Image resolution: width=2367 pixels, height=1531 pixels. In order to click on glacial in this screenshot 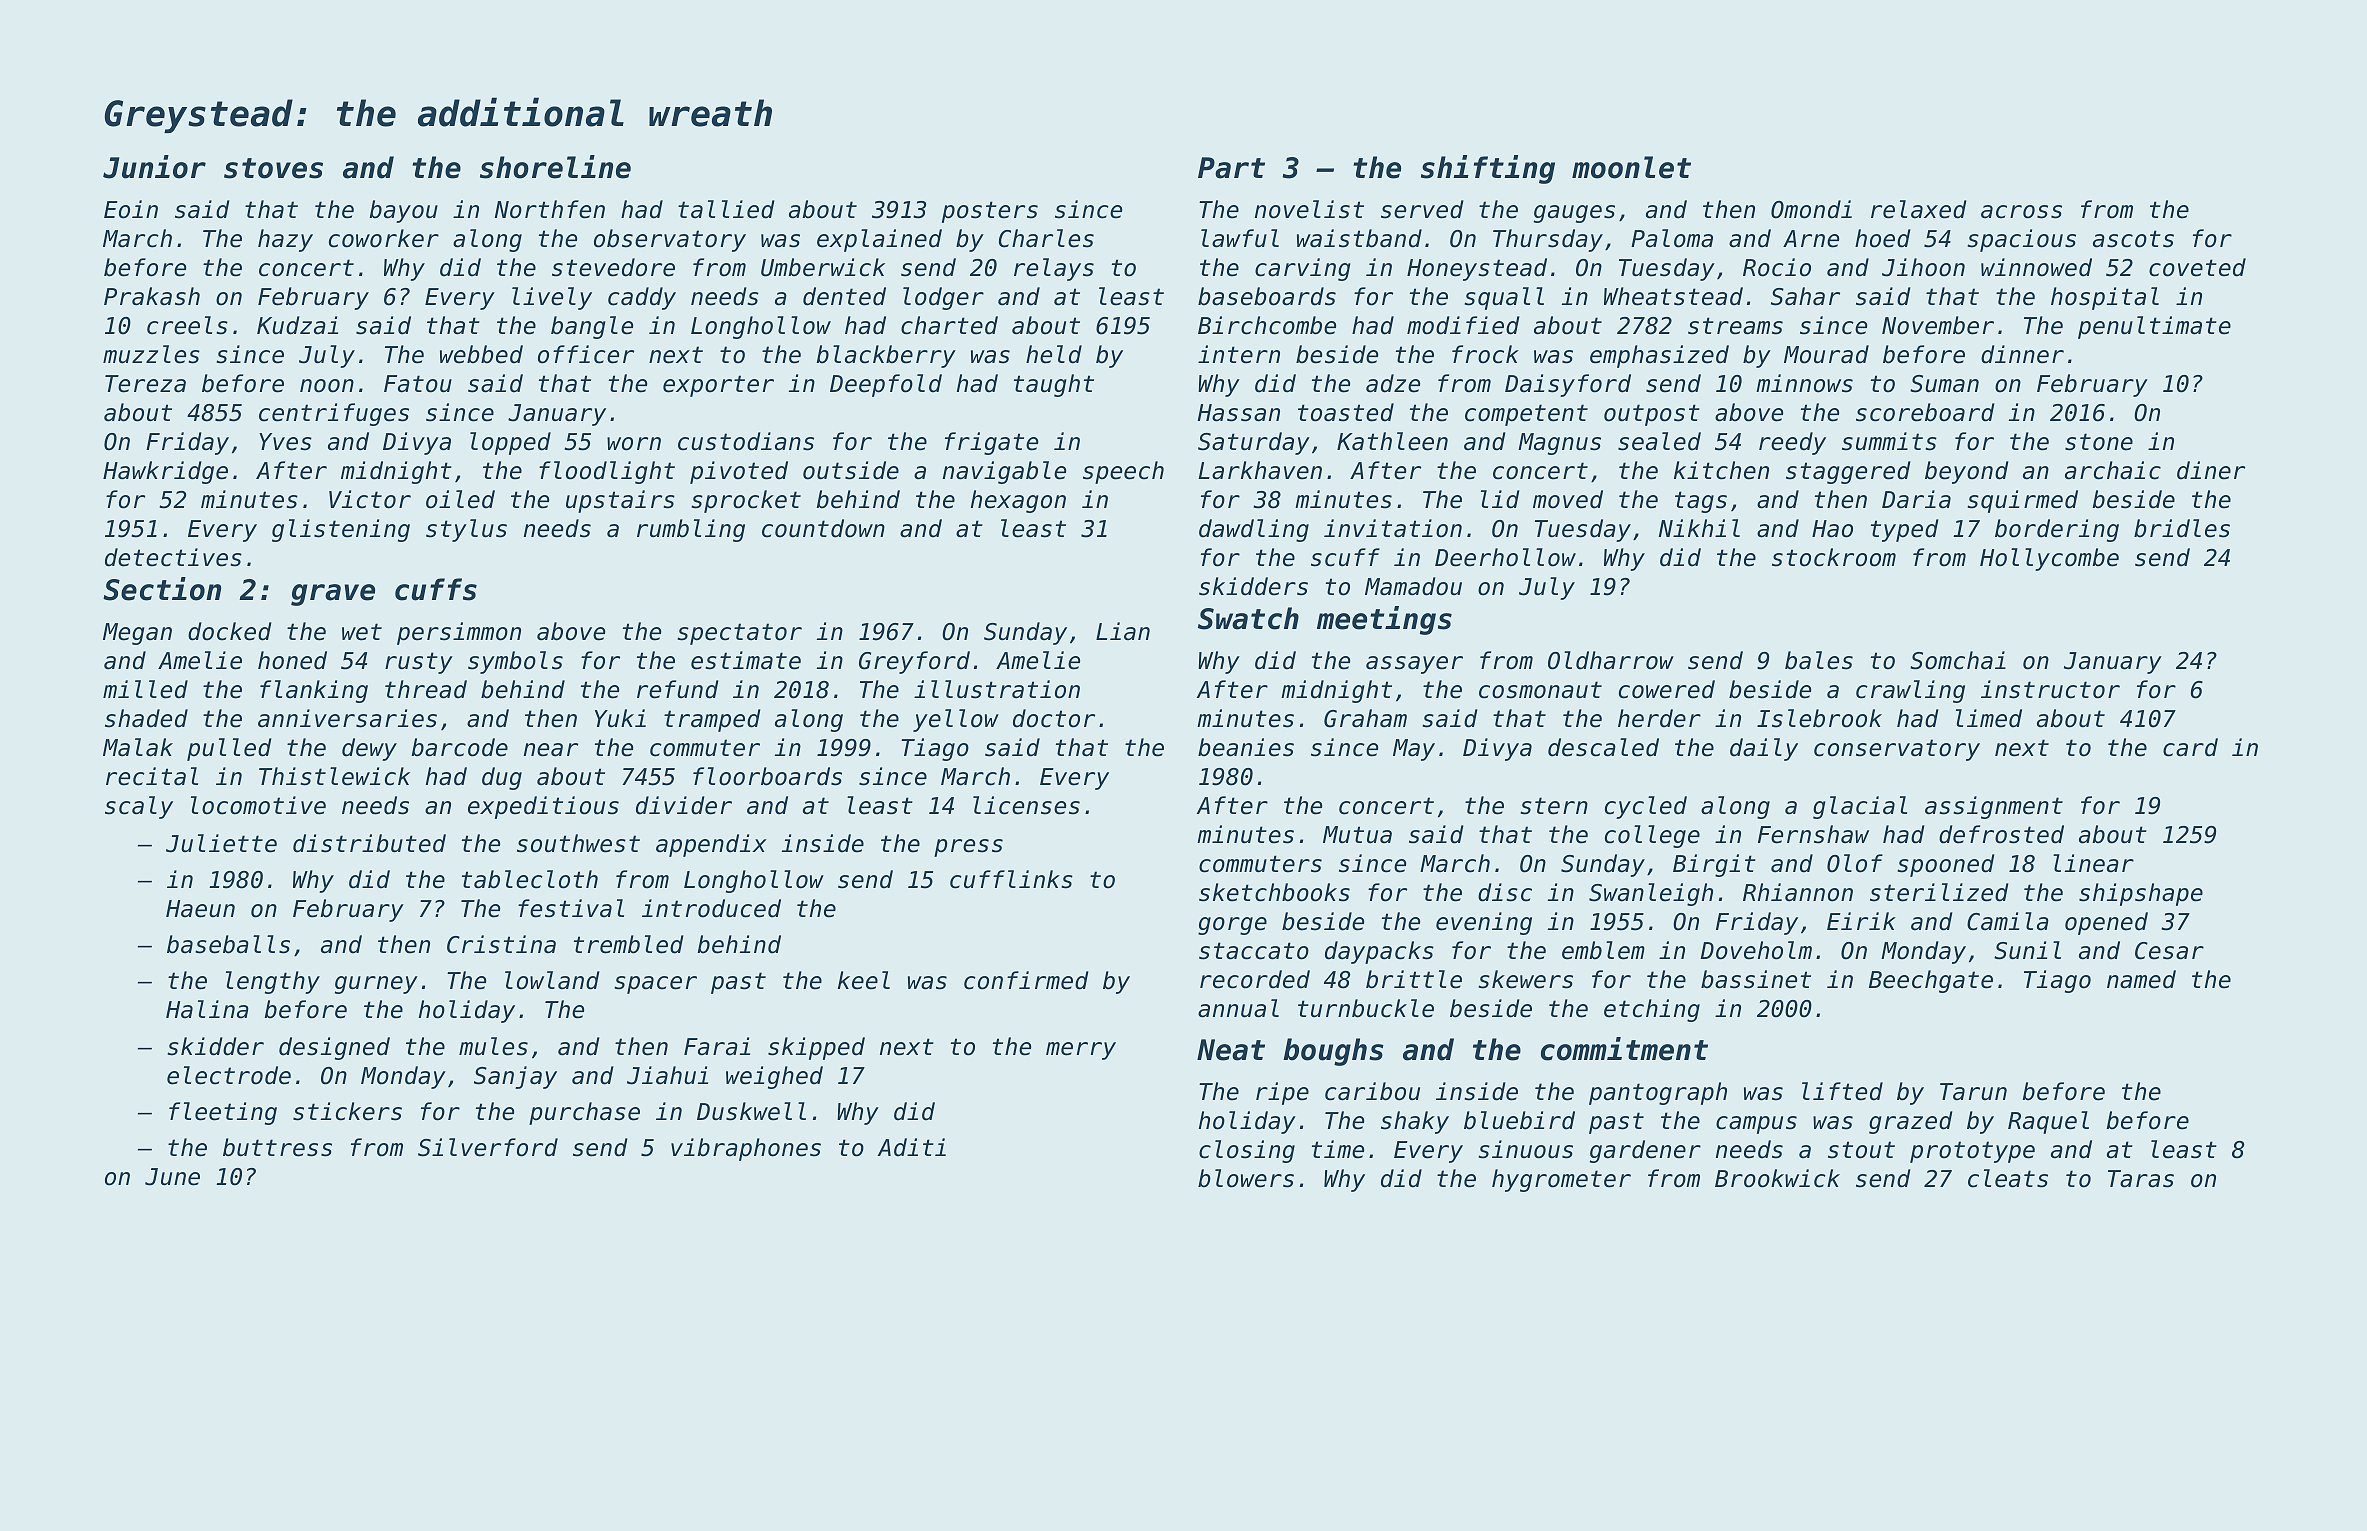, I will do `click(1860, 807)`.
